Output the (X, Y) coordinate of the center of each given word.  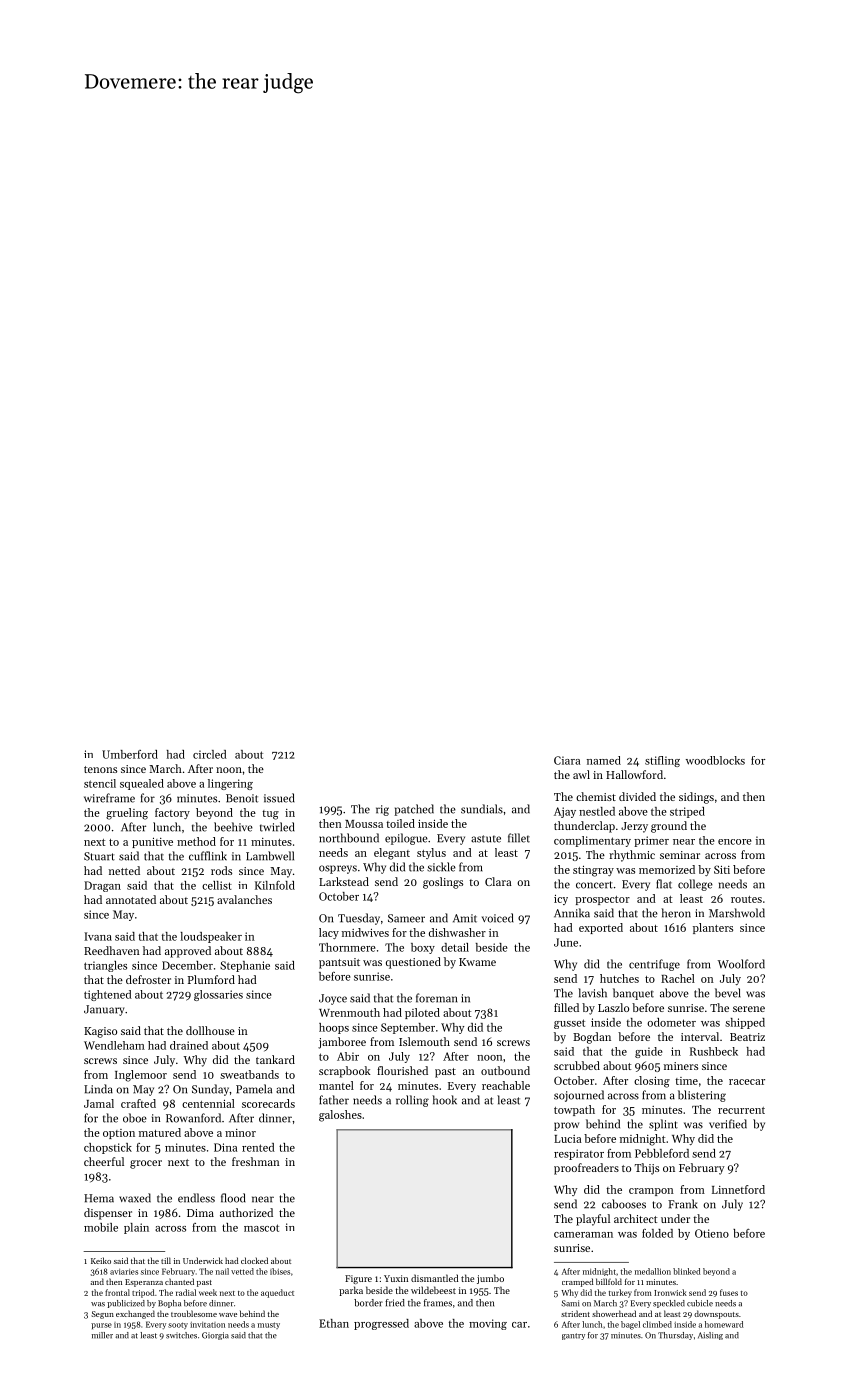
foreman (436, 998)
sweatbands (249, 1074)
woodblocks (715, 760)
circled (210, 754)
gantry (573, 1336)
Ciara (567, 760)
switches (181, 1335)
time (686, 1081)
